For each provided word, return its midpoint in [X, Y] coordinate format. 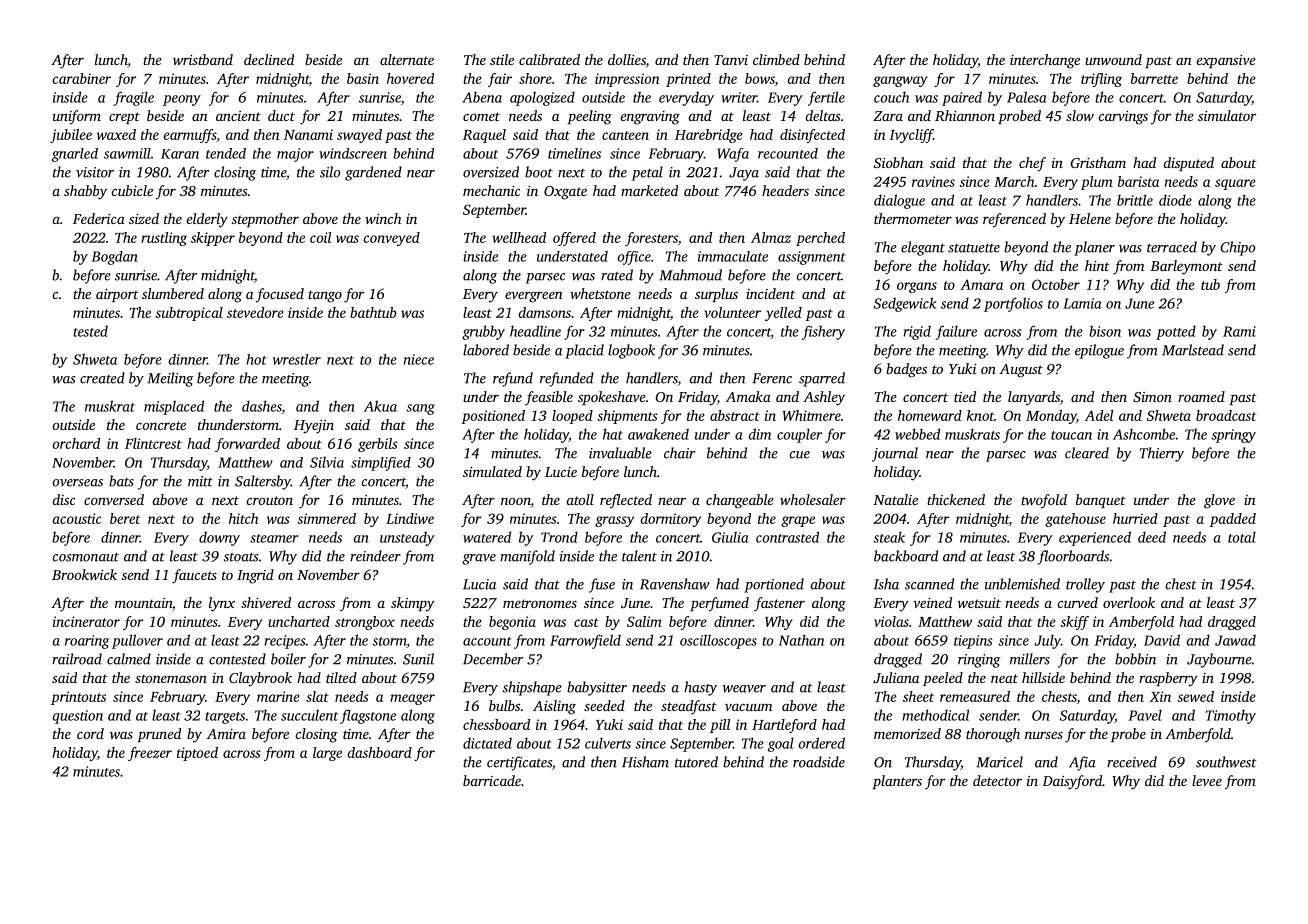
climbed [776, 59]
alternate [407, 59]
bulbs [504, 705]
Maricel [999, 762]
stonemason [171, 678]
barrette [1154, 78]
